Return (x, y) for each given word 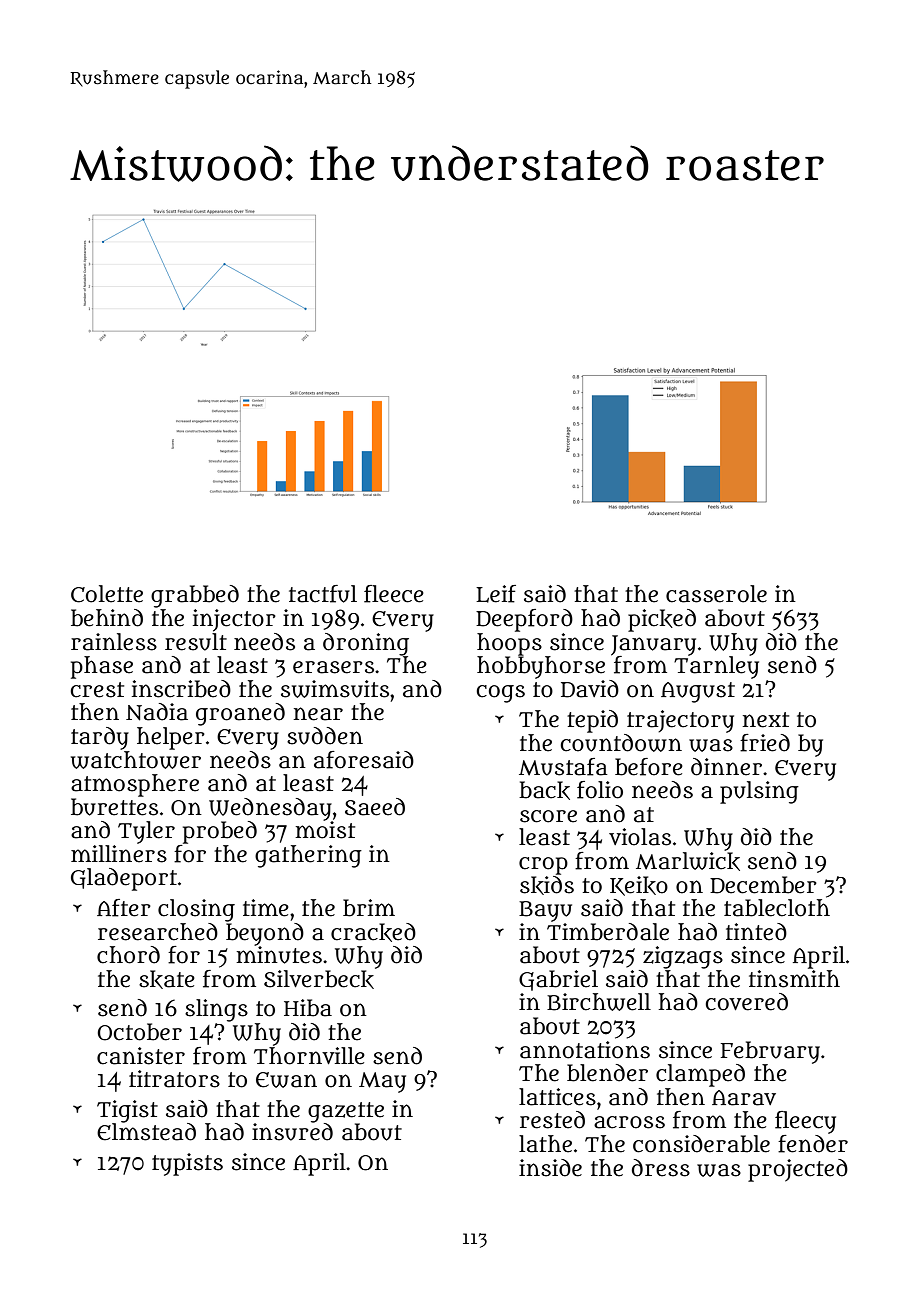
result (196, 642)
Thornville (309, 1056)
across (629, 1122)
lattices (557, 1097)
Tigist (127, 1111)
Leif (496, 594)
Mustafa (563, 767)
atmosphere (135, 785)
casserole (716, 594)
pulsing (759, 792)
